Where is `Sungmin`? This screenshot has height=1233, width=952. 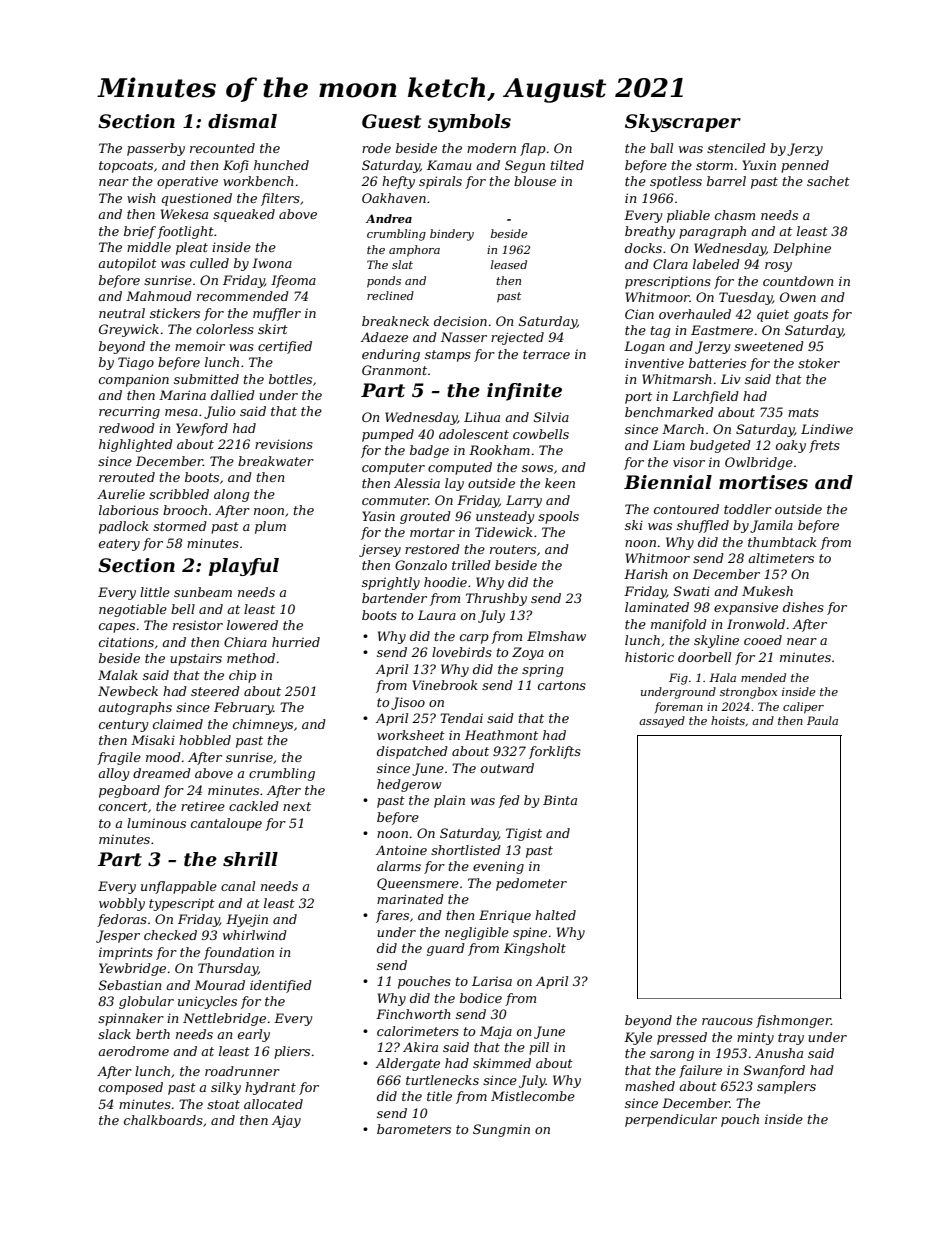 Sungmin is located at coordinates (501, 1130).
